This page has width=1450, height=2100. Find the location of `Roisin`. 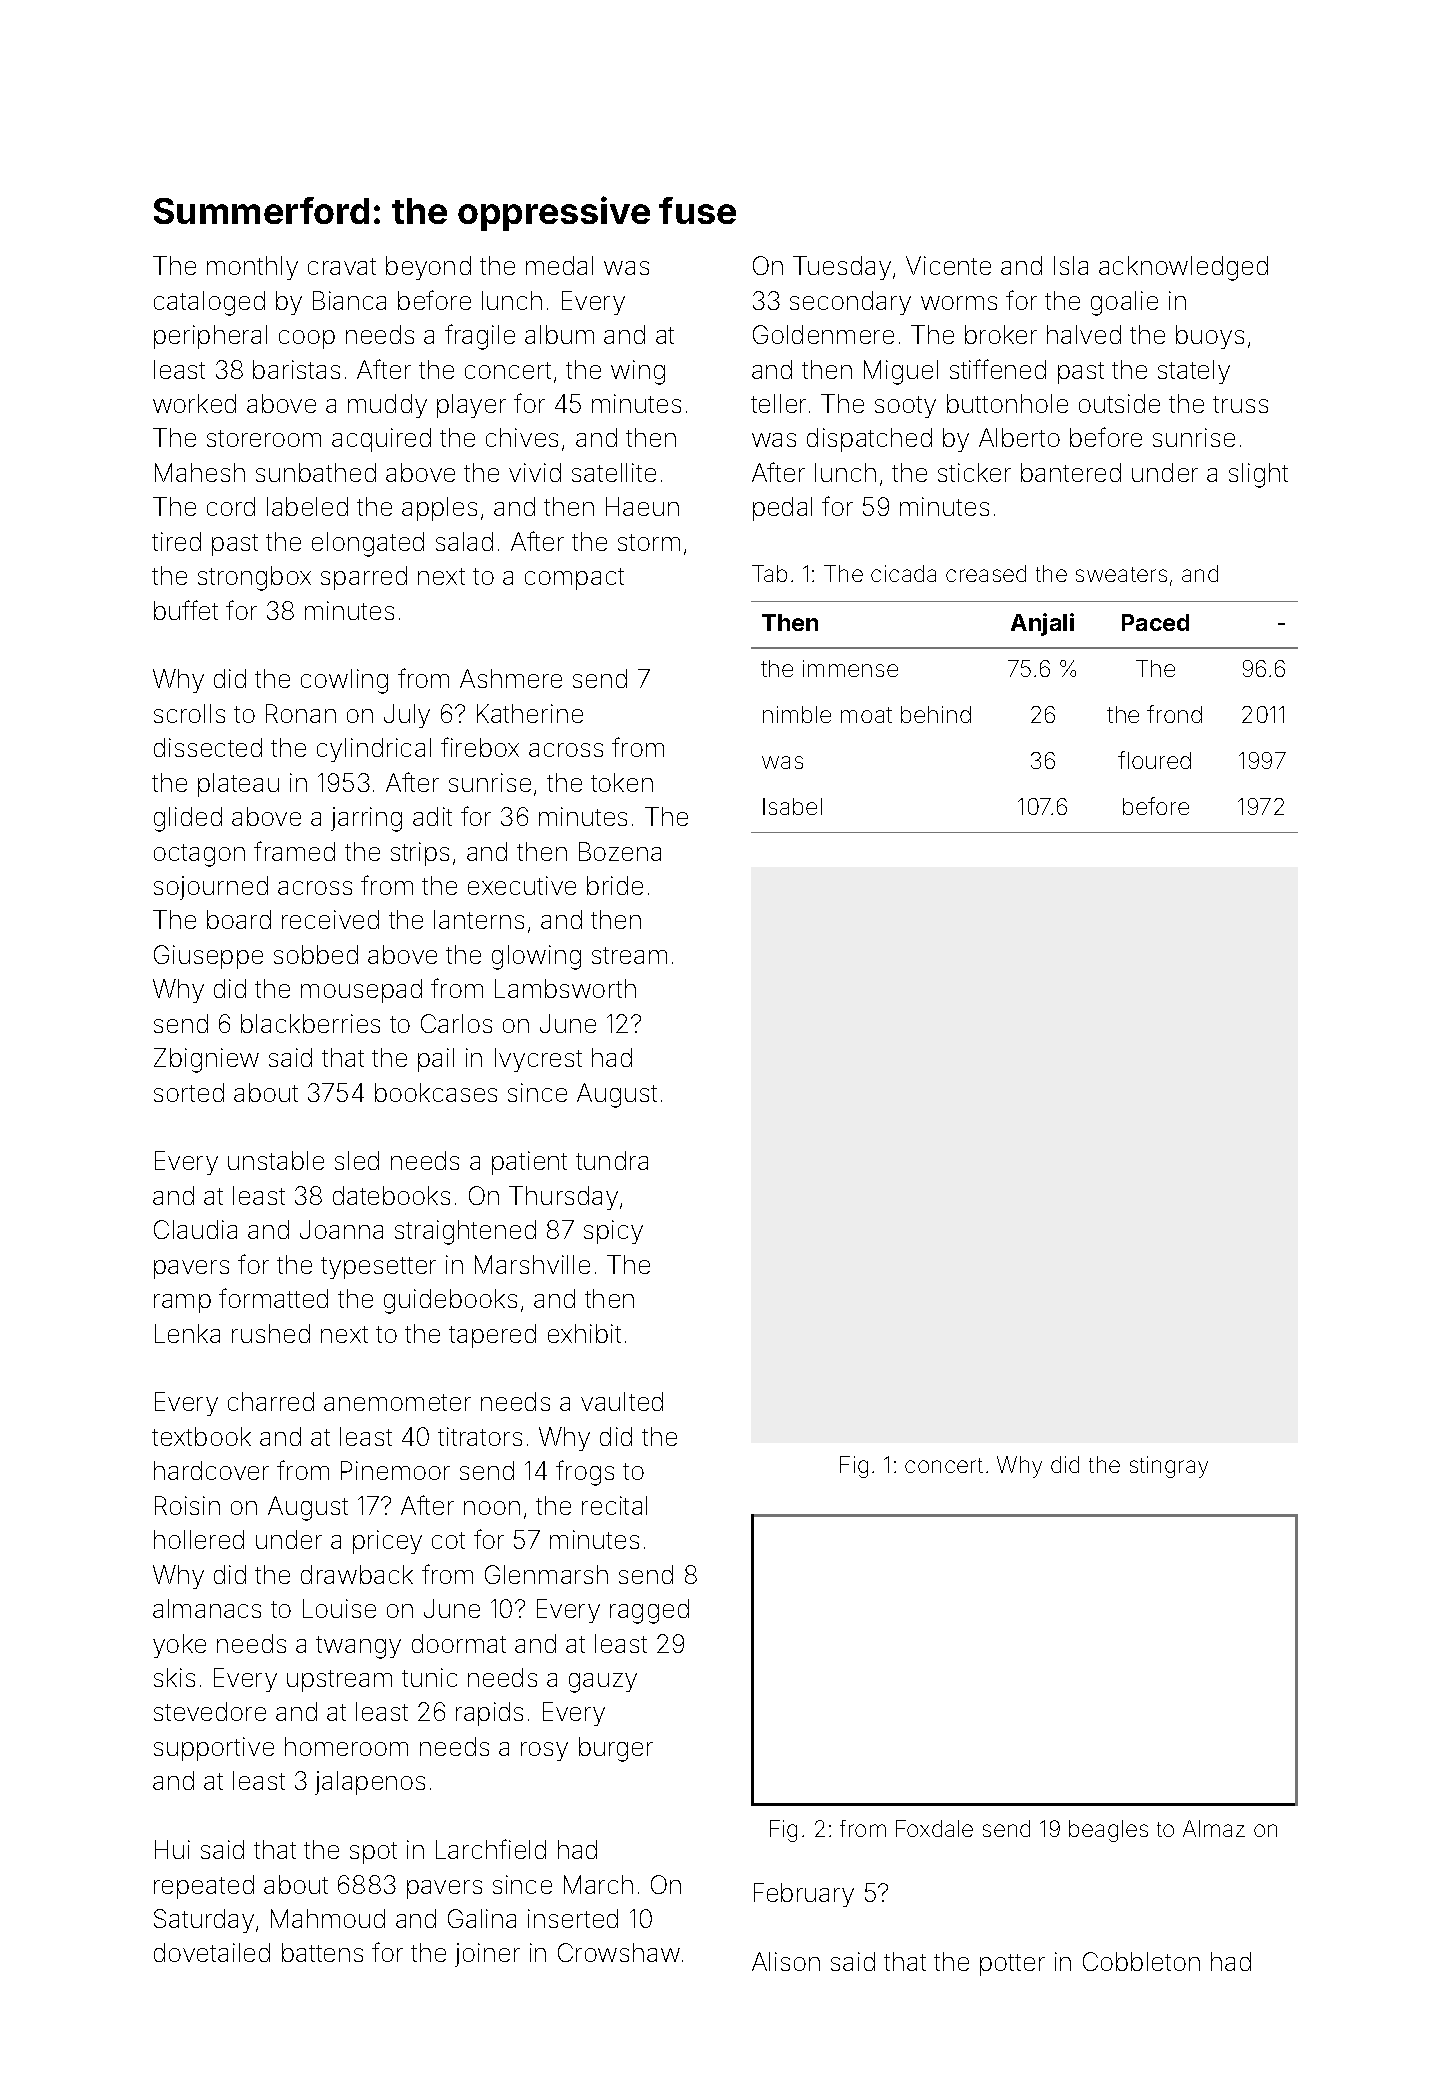

Roisin is located at coordinates (187, 1505).
